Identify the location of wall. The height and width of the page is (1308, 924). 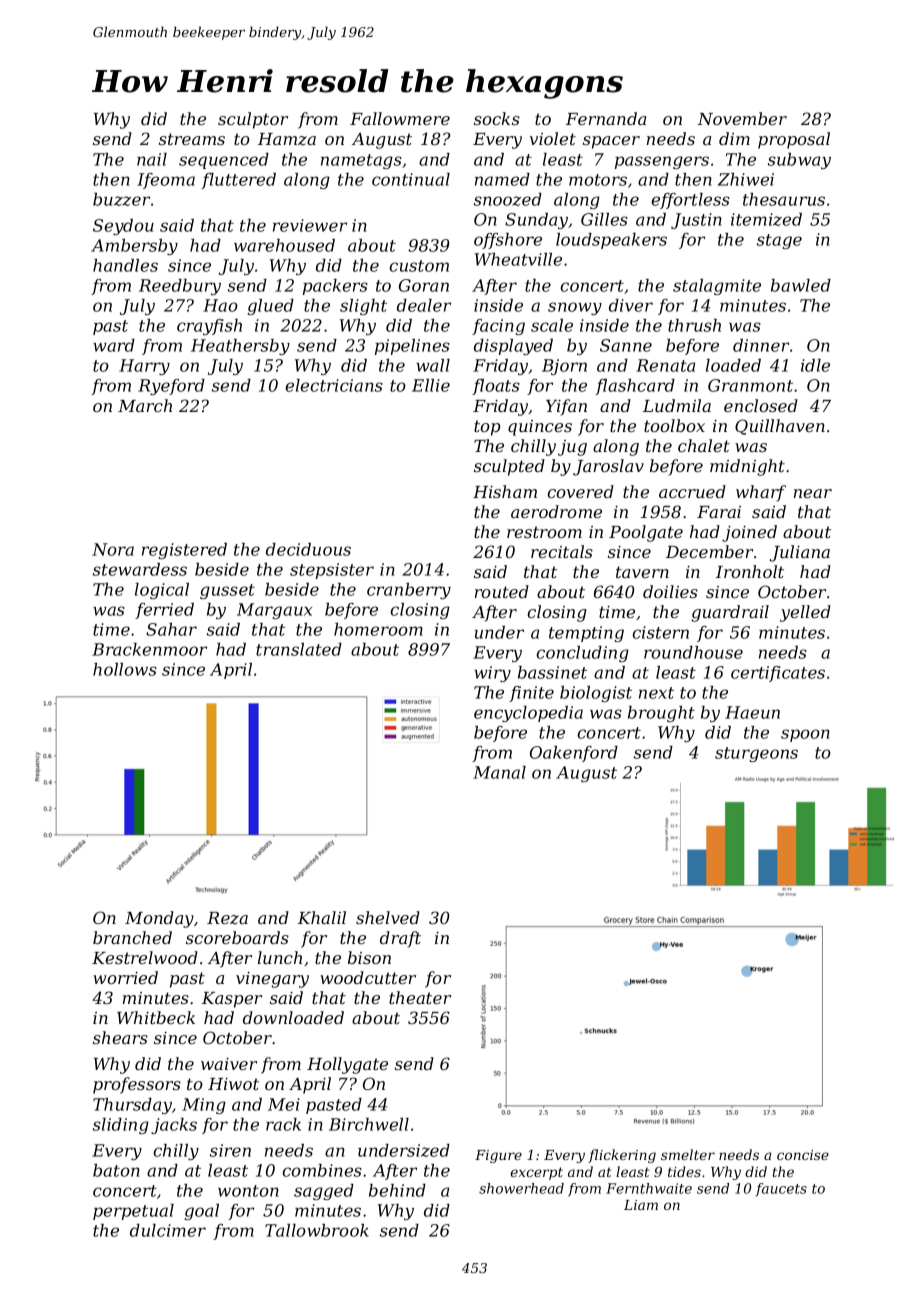
(433, 365).
